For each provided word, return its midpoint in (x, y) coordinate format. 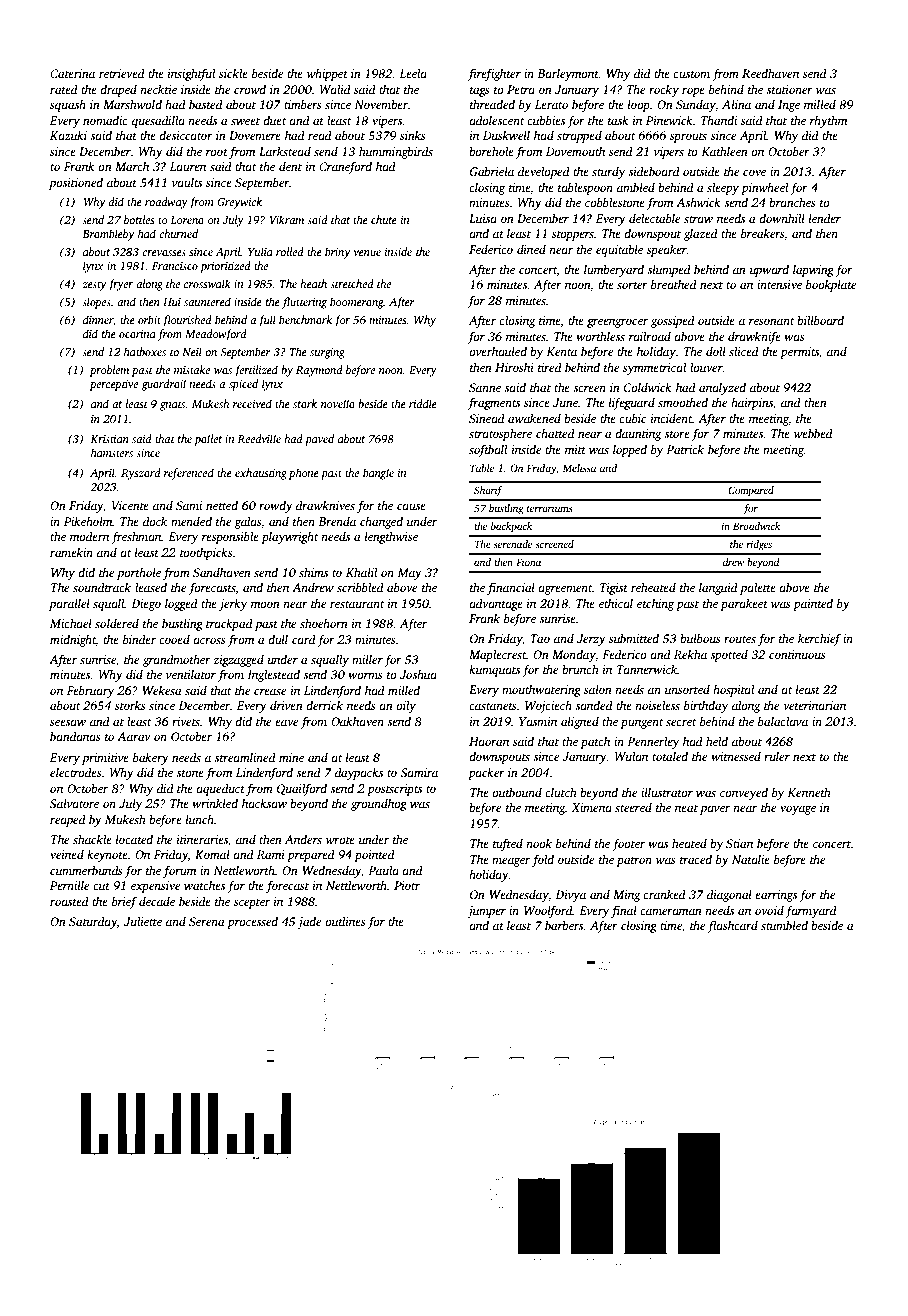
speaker (667, 250)
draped (118, 90)
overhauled (498, 351)
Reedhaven (770, 73)
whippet (327, 74)
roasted (69, 901)
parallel (69, 604)
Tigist (614, 589)
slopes (96, 303)
